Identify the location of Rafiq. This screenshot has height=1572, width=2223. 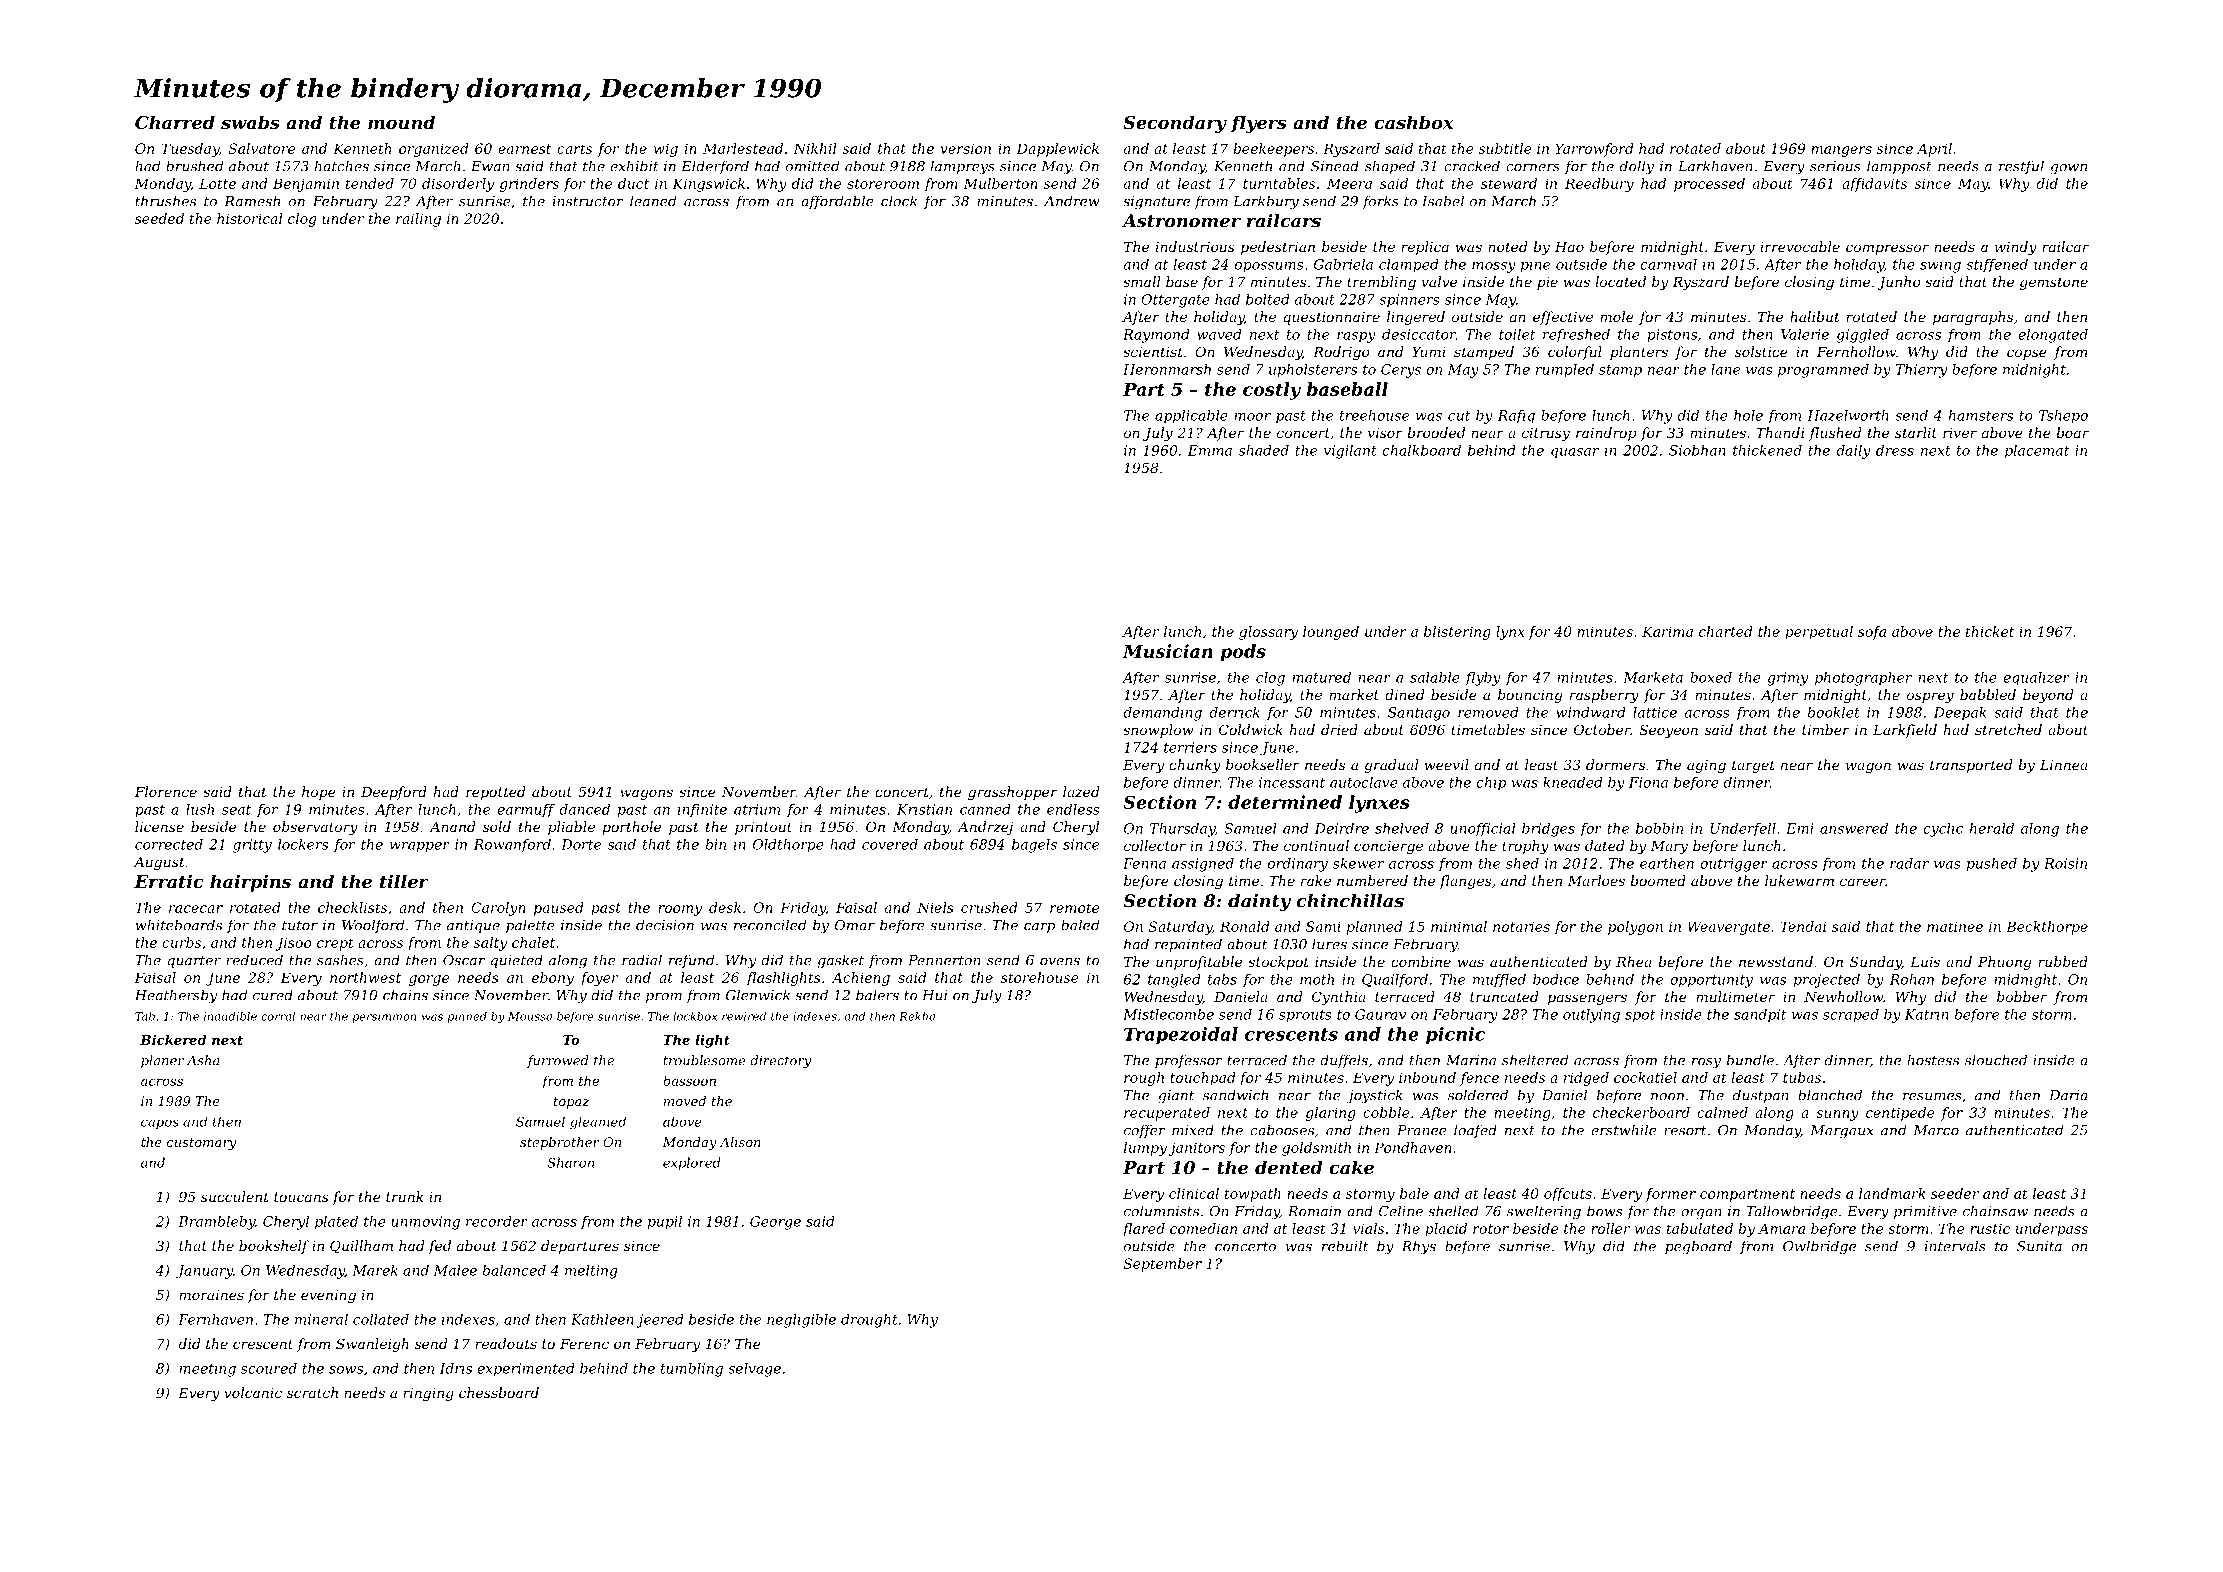
(1516, 416).
